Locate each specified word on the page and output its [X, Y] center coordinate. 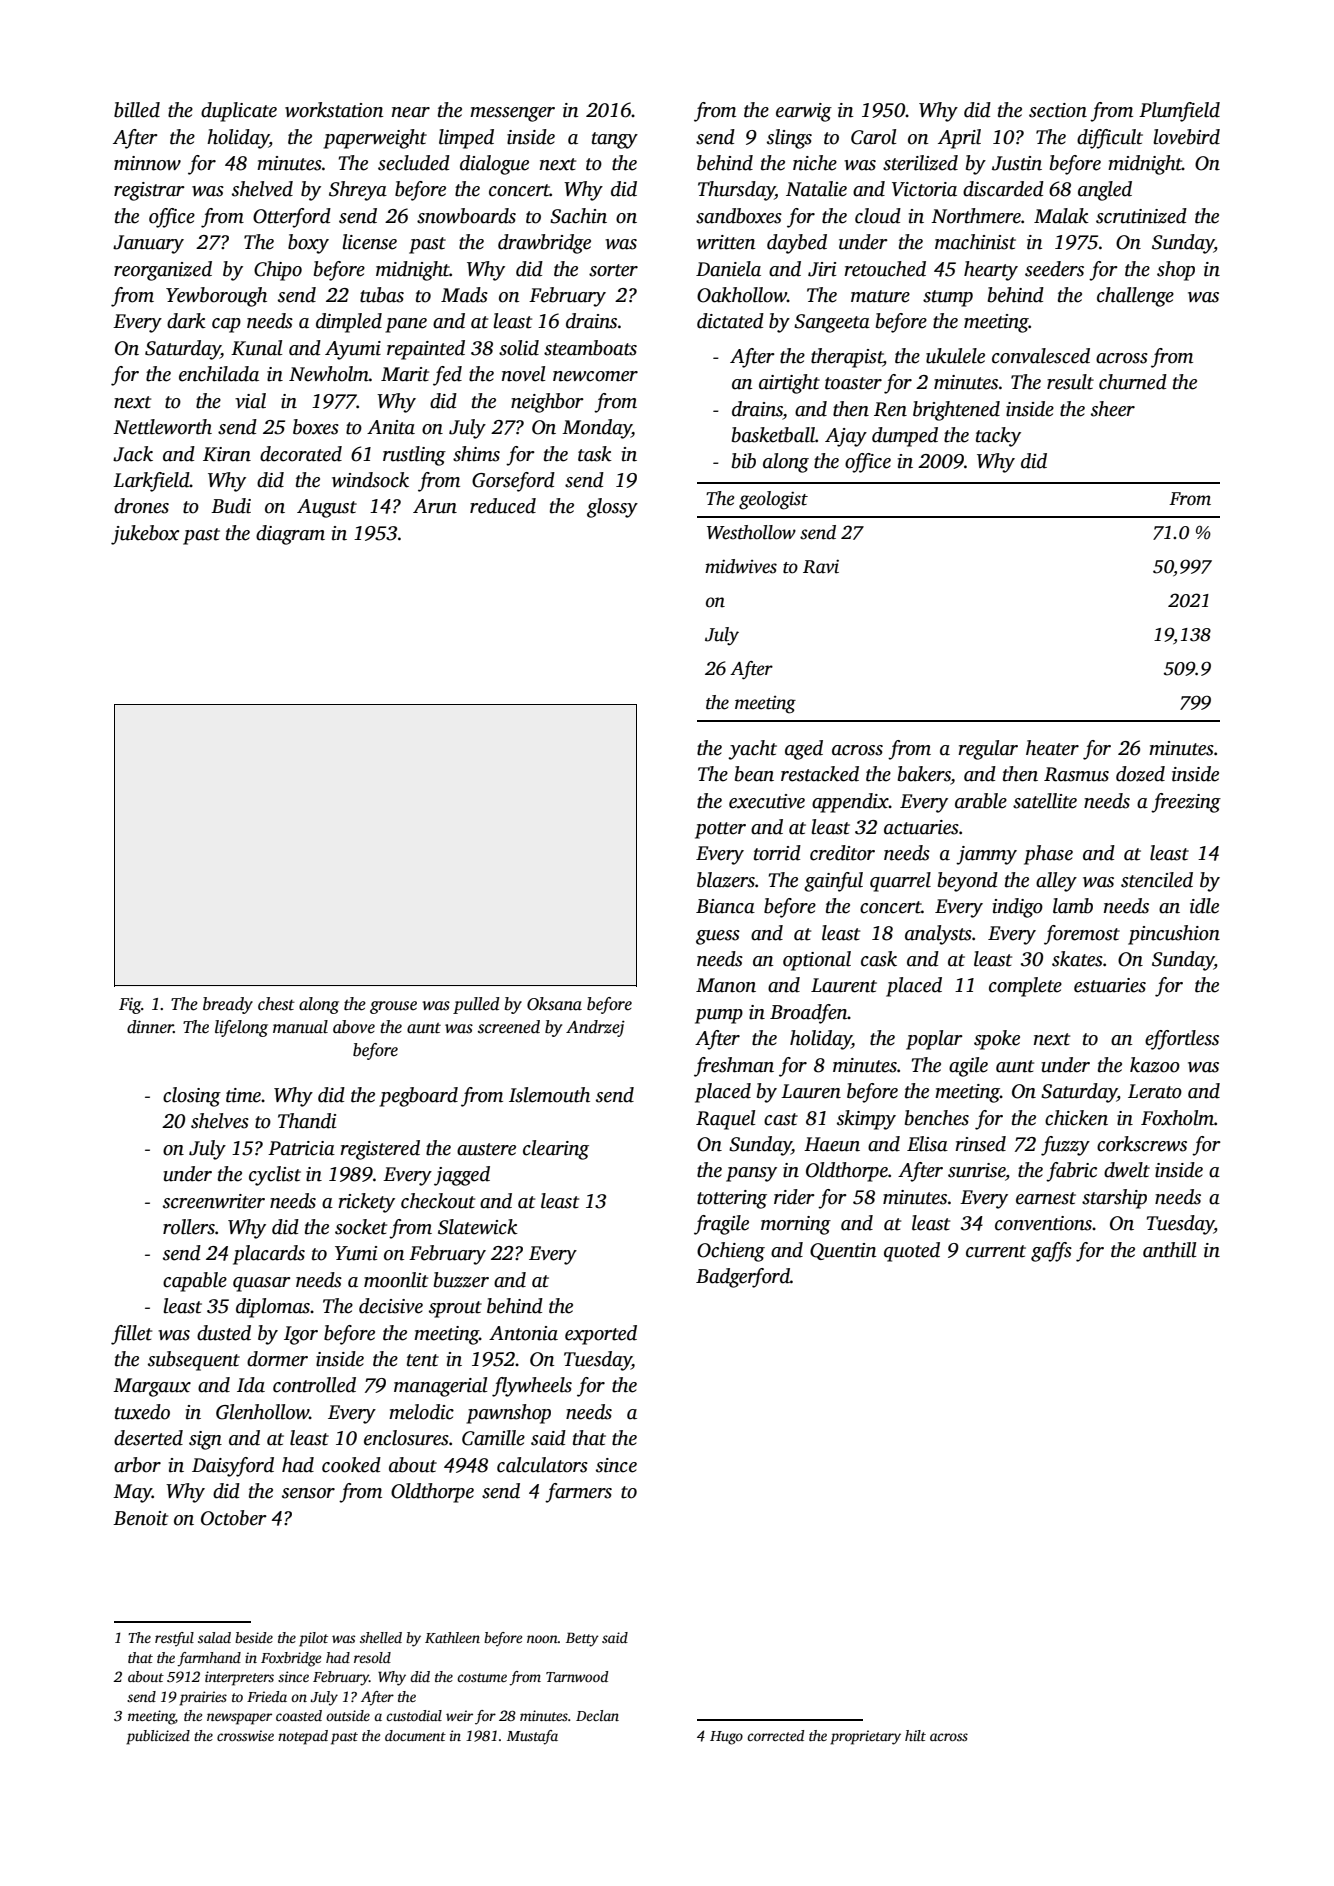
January [148, 244]
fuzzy [1065, 1146]
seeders [1054, 269]
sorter [613, 270]
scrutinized [1141, 216]
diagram [290, 535]
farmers [578, 1493]
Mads [464, 295]
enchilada [219, 374]
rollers [189, 1227]
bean [754, 774]
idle [1204, 906]
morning [796, 1225]
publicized [158, 1737]
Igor [301, 1335]
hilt [915, 1735]
